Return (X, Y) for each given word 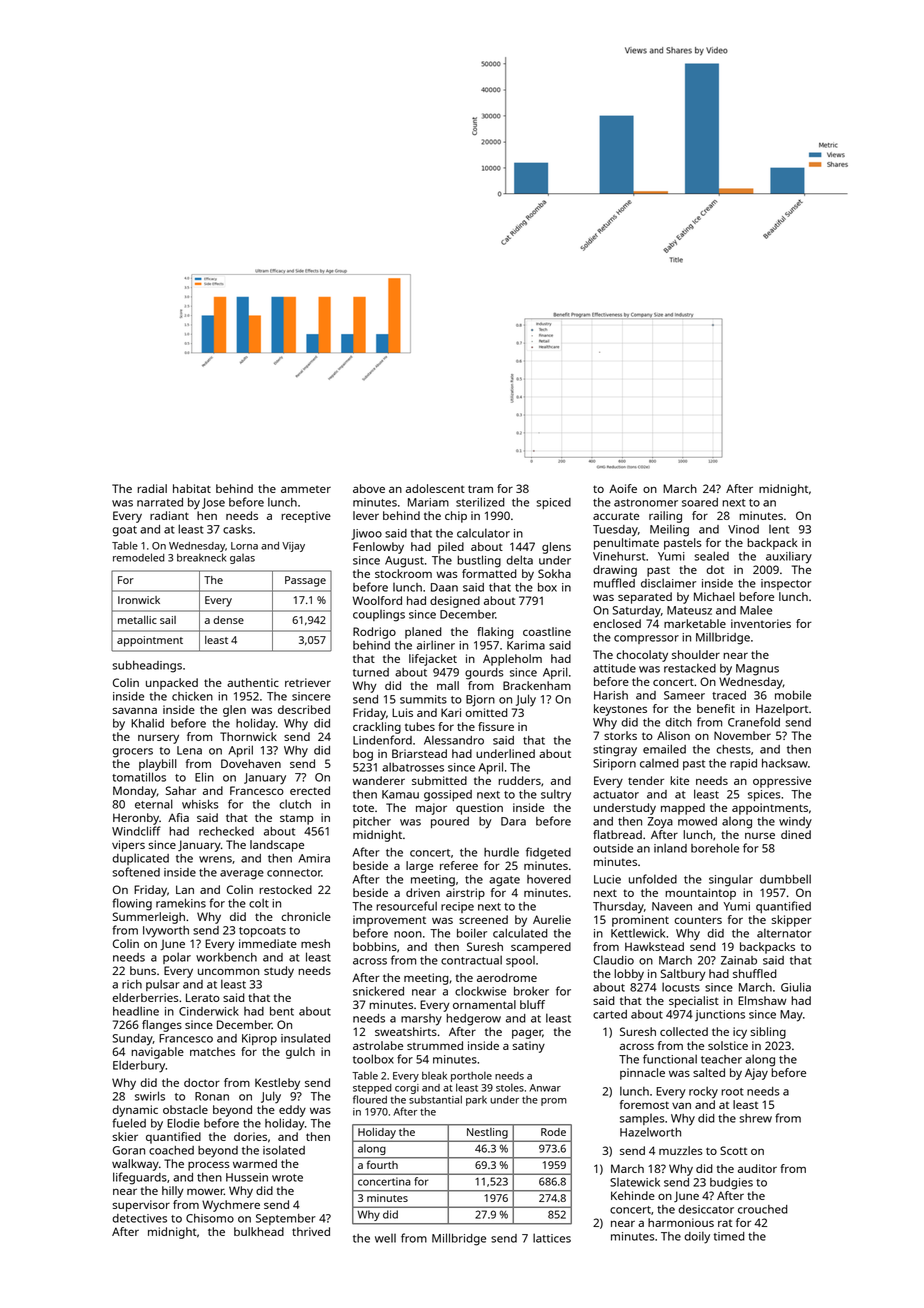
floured (370, 1099)
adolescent (435, 488)
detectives (139, 1218)
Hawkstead (654, 946)
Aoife (623, 488)
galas (242, 559)
